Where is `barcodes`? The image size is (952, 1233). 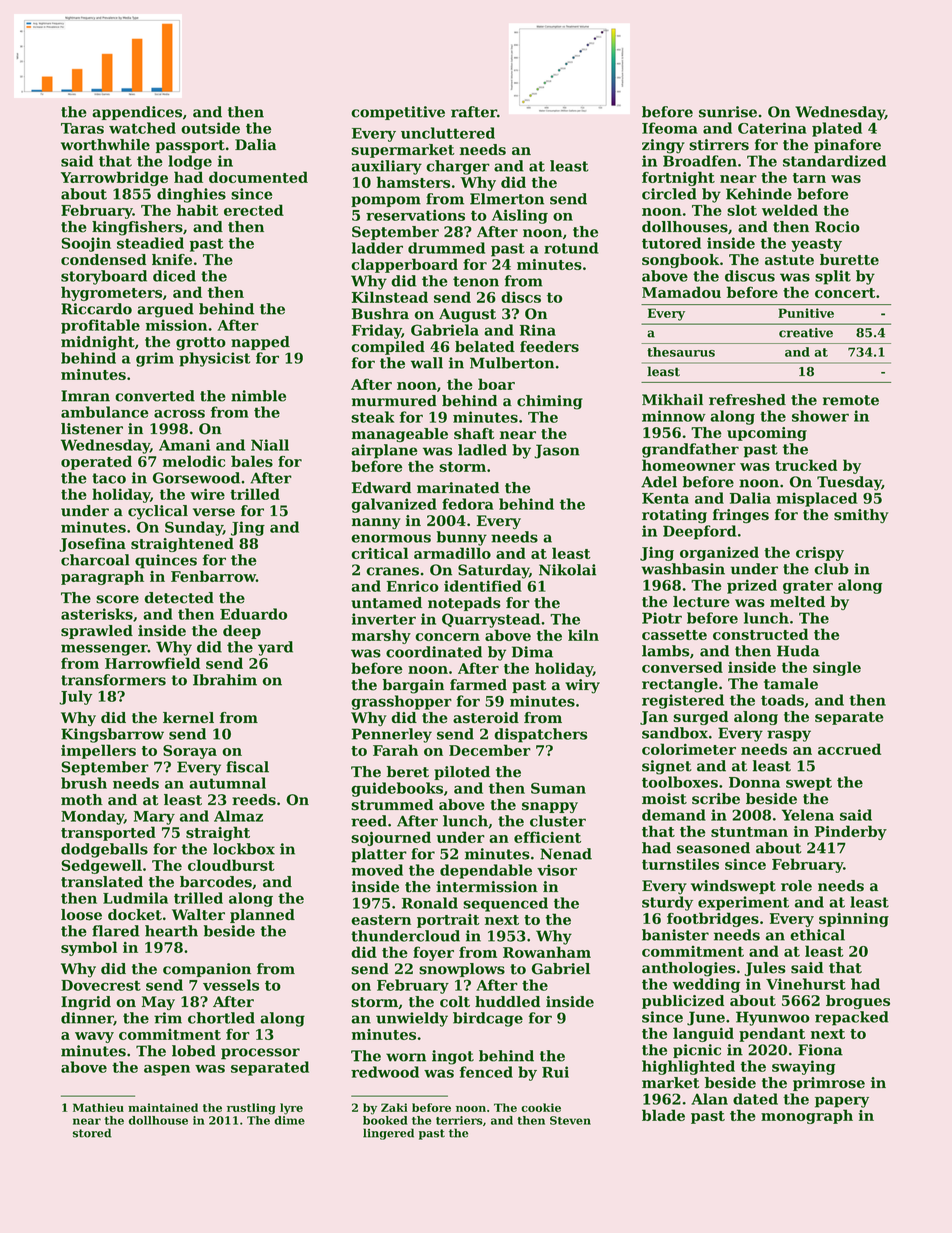 barcodes is located at coordinates (216, 882).
